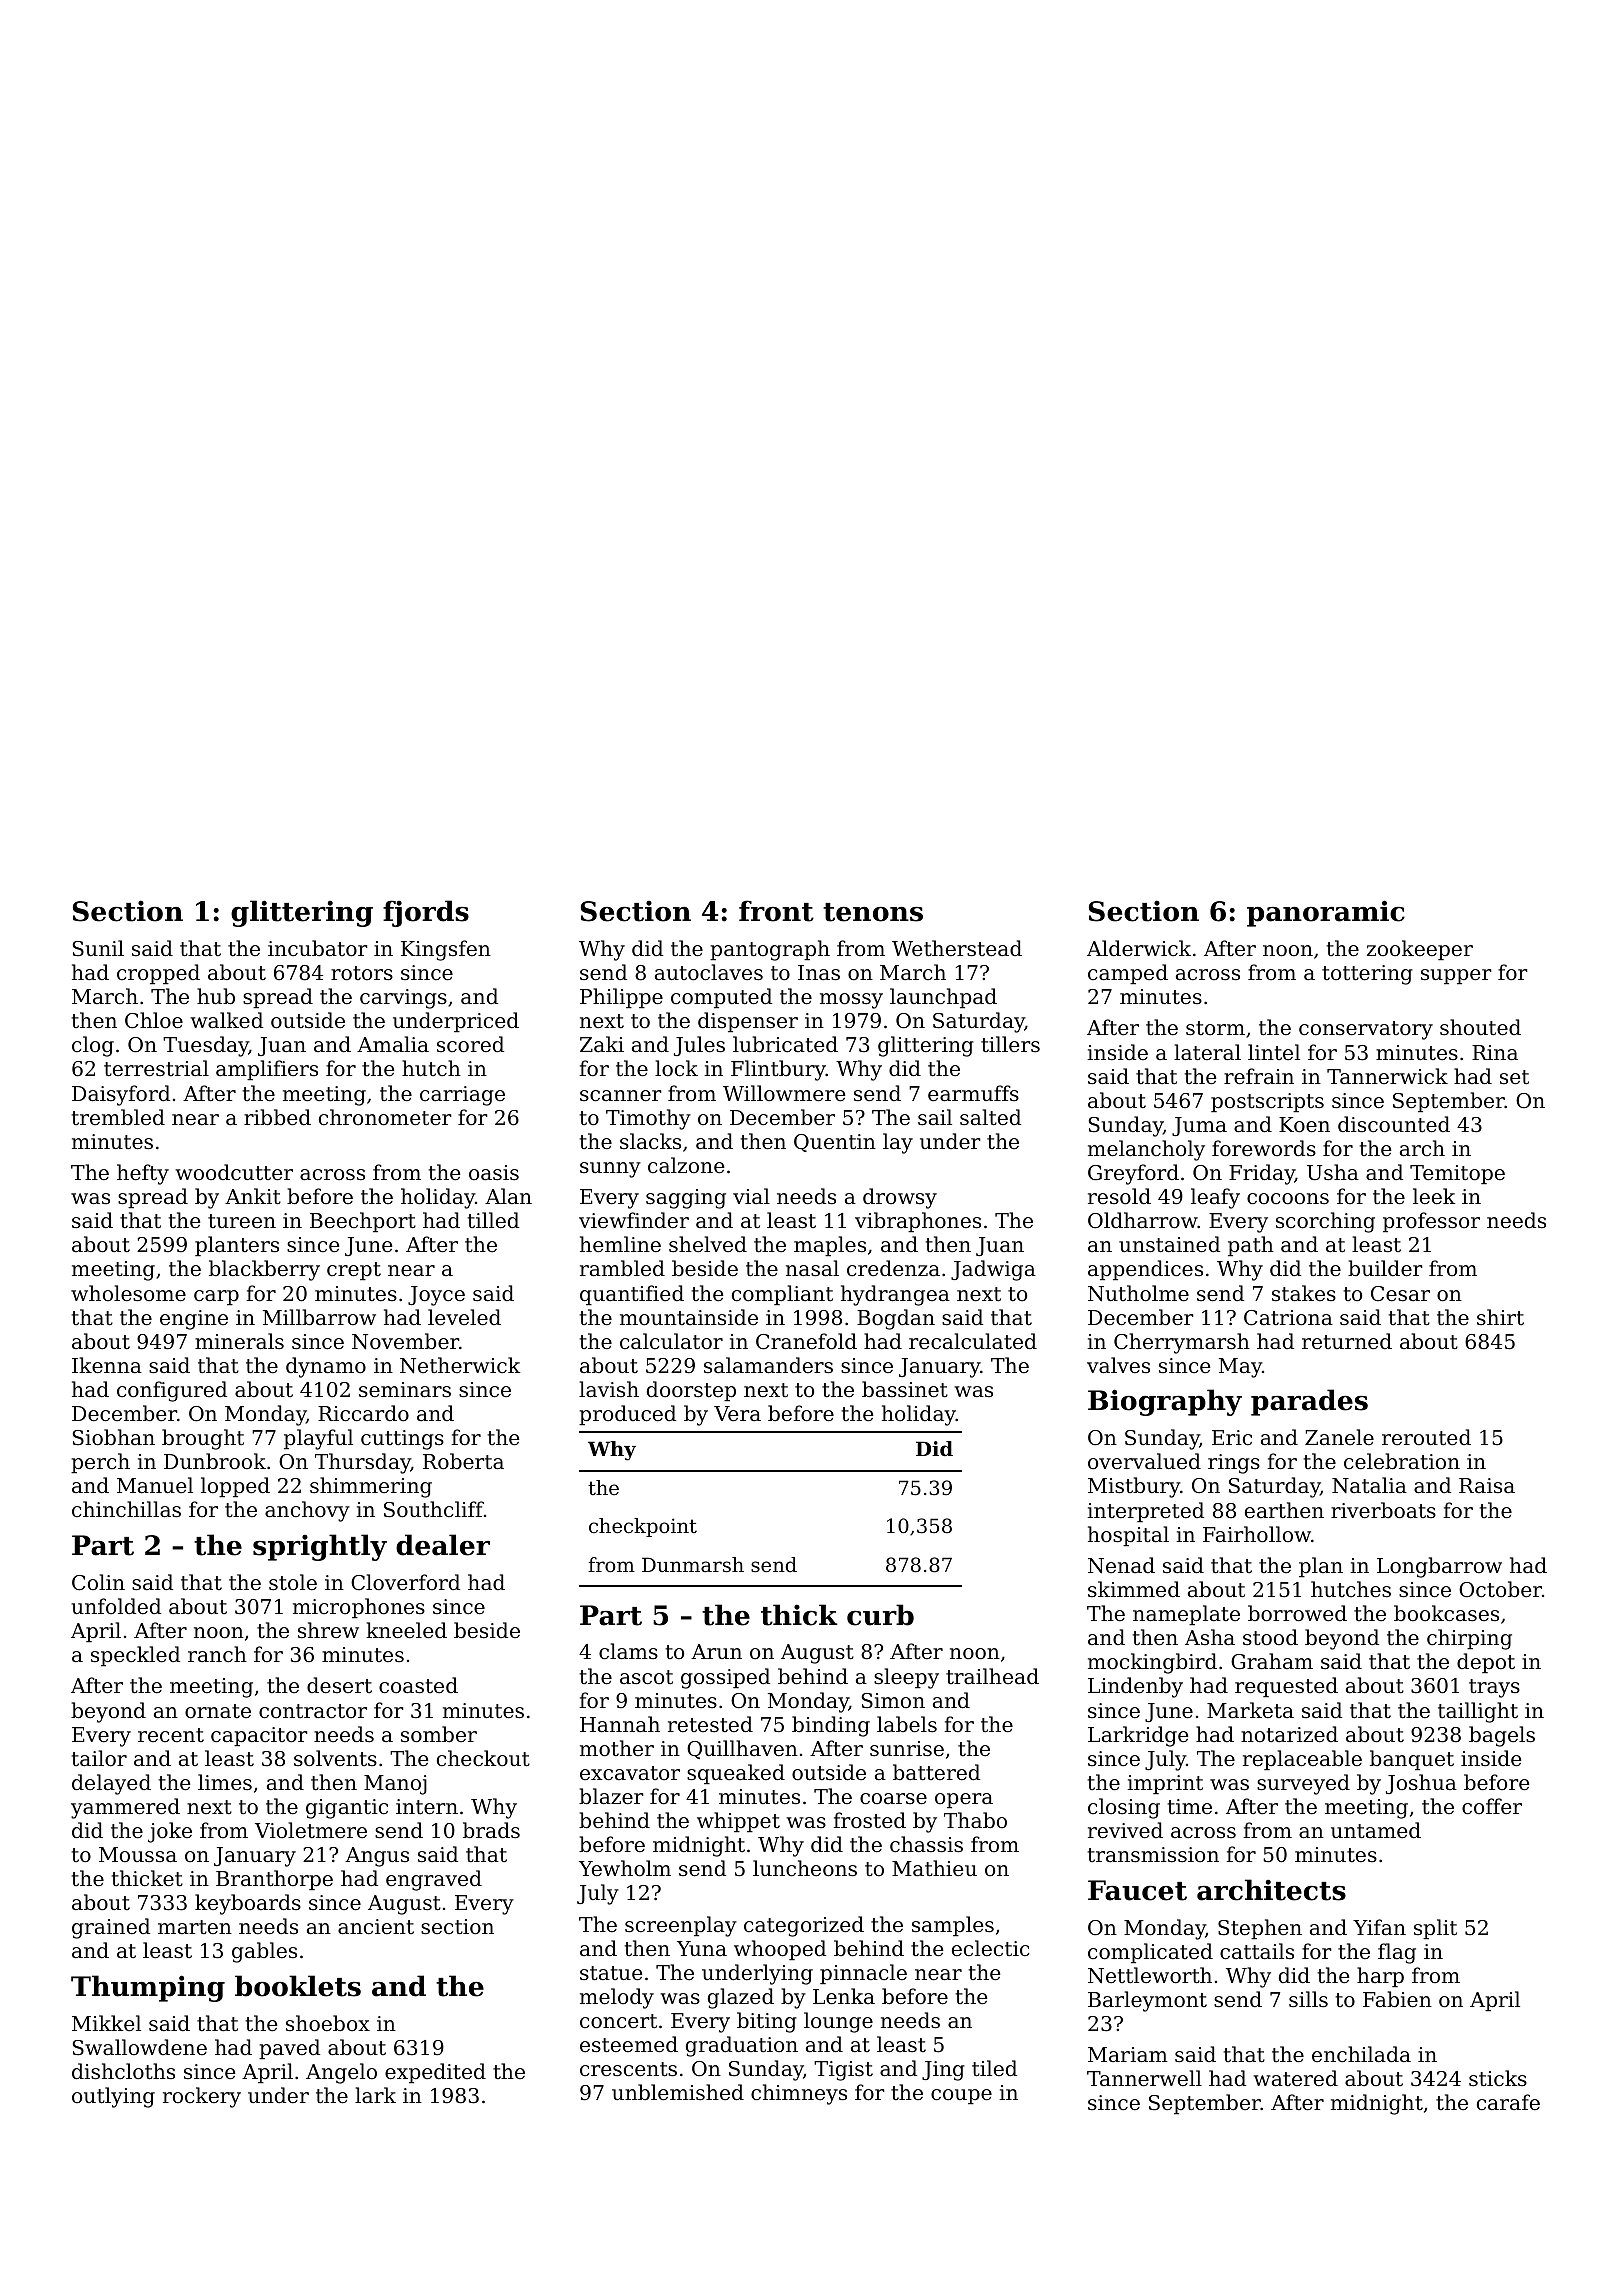  Describe the element at coordinates (1139, 948) in the page. I see `Alderwick` at that location.
